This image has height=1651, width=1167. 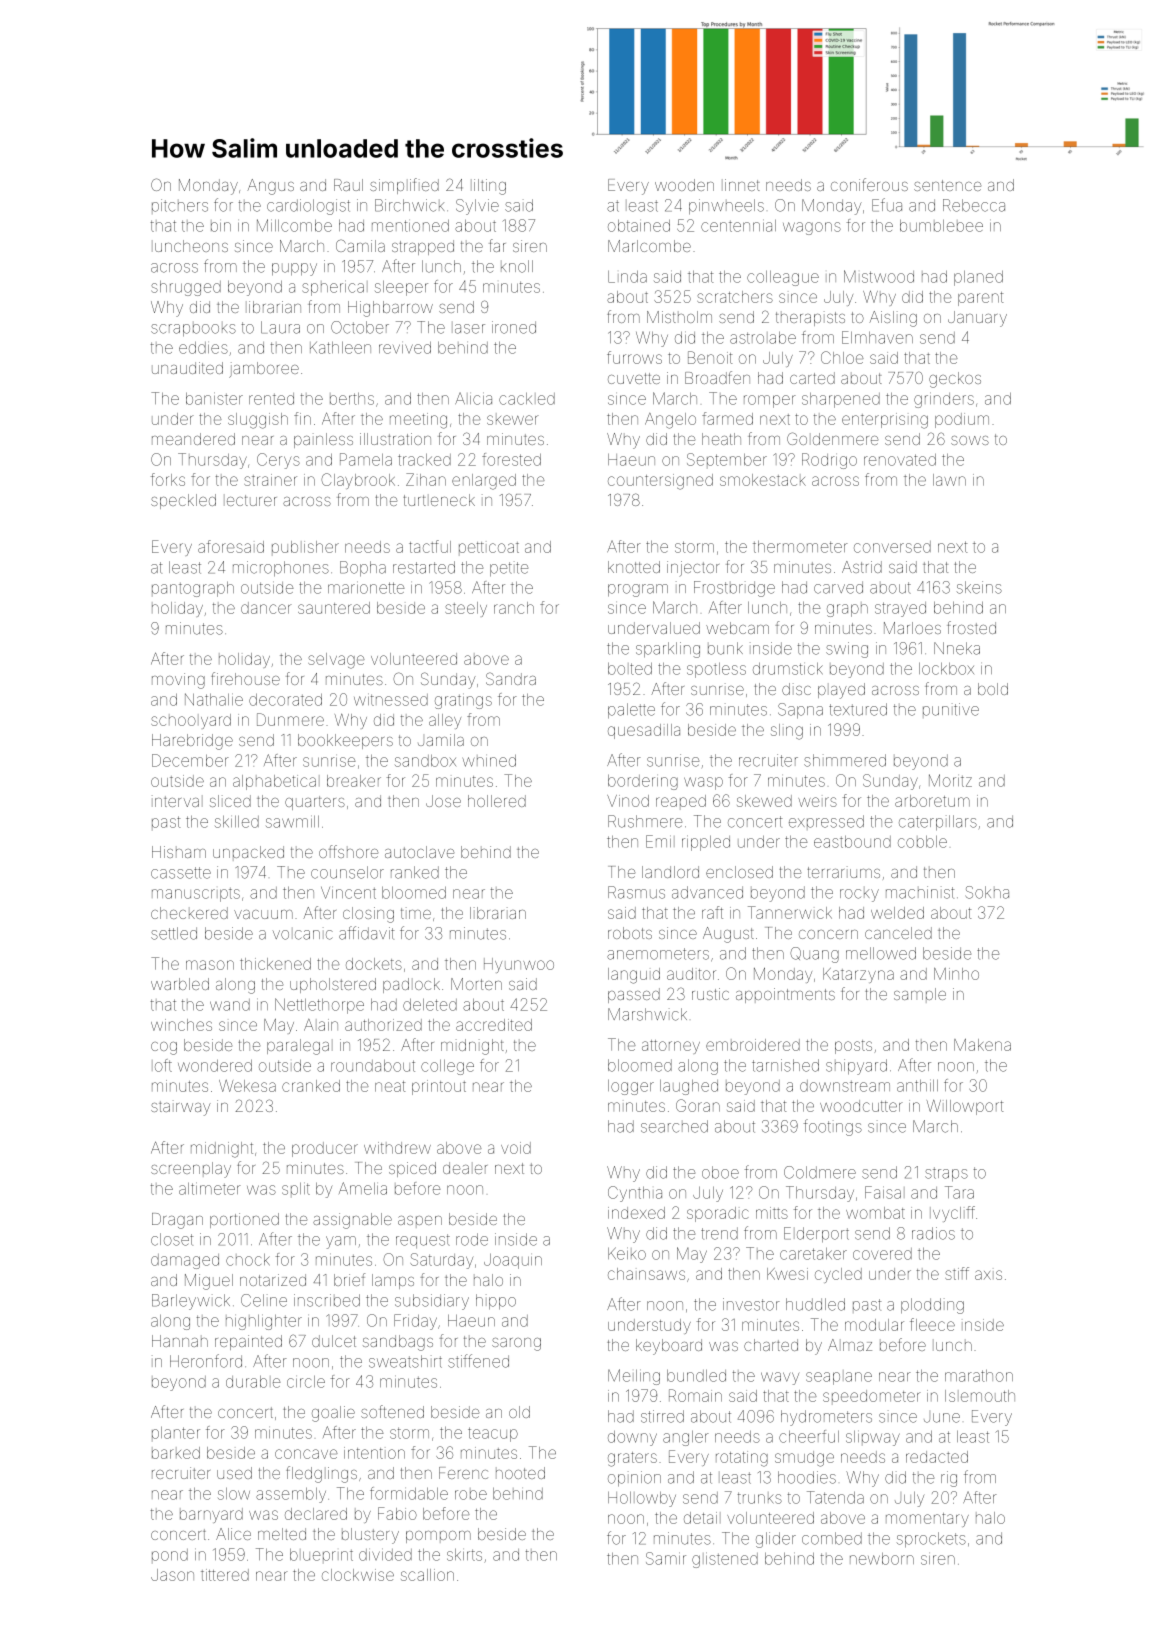 I want to click on wooden, so click(x=684, y=185).
